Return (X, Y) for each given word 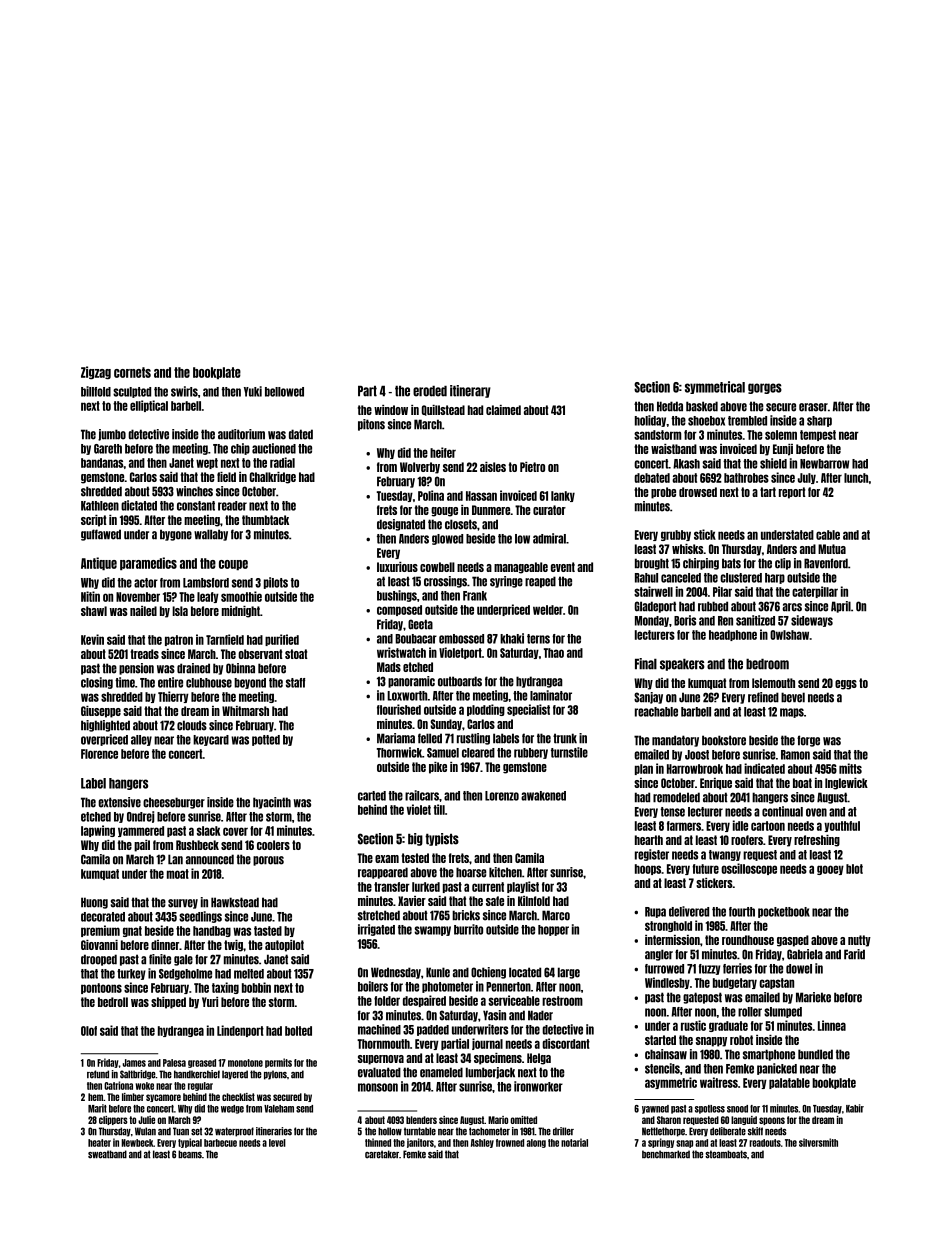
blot (854, 869)
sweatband (107, 1154)
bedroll (113, 1002)
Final (646, 664)
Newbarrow (824, 464)
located (525, 972)
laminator (551, 695)
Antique (99, 564)
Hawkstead (235, 902)
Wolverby (420, 468)
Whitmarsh (245, 711)
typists (442, 839)
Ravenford (826, 563)
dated (301, 434)
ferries (737, 968)
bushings (397, 596)
